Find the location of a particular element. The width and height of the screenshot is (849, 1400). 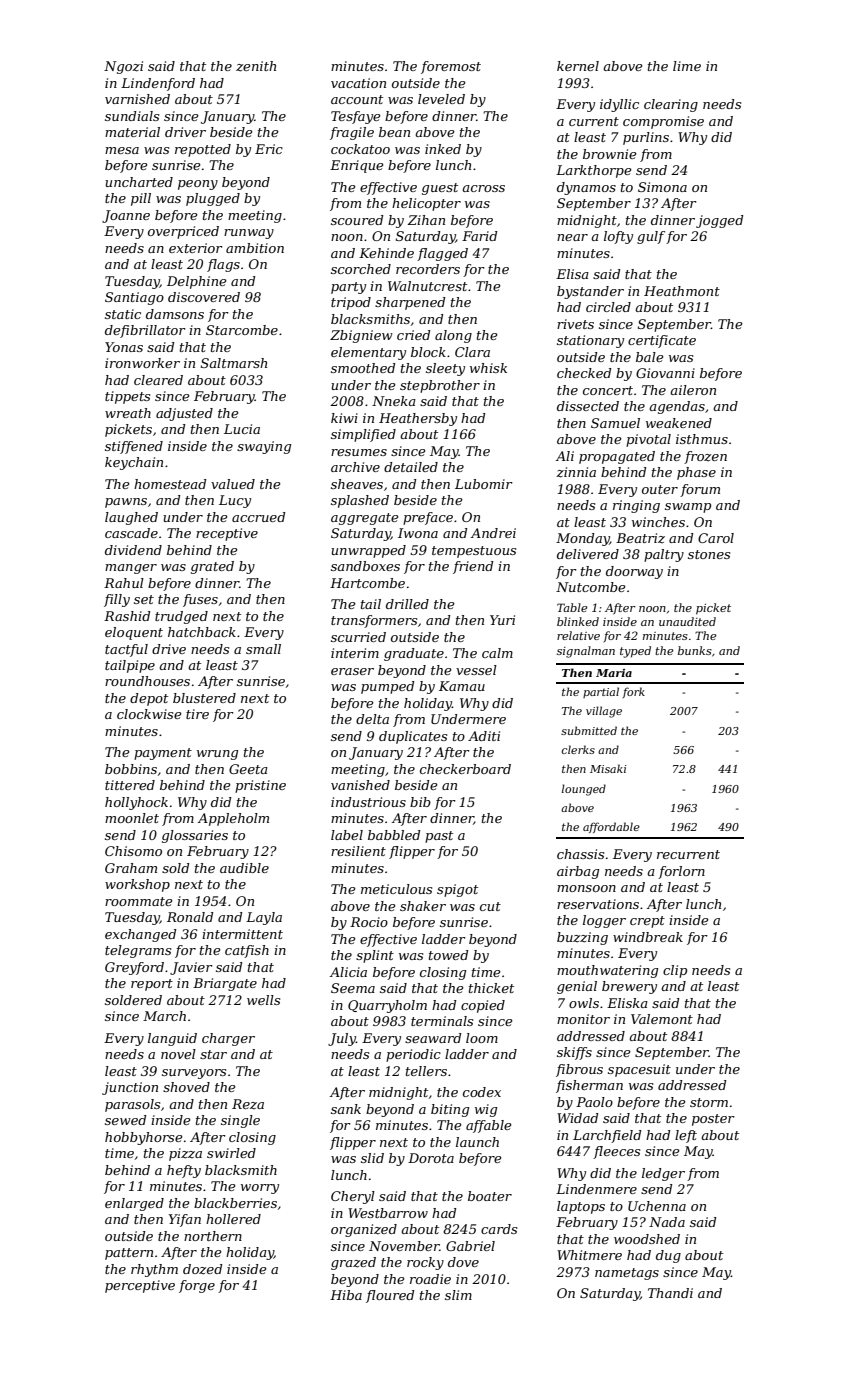

Ngozi is located at coordinates (123, 67).
